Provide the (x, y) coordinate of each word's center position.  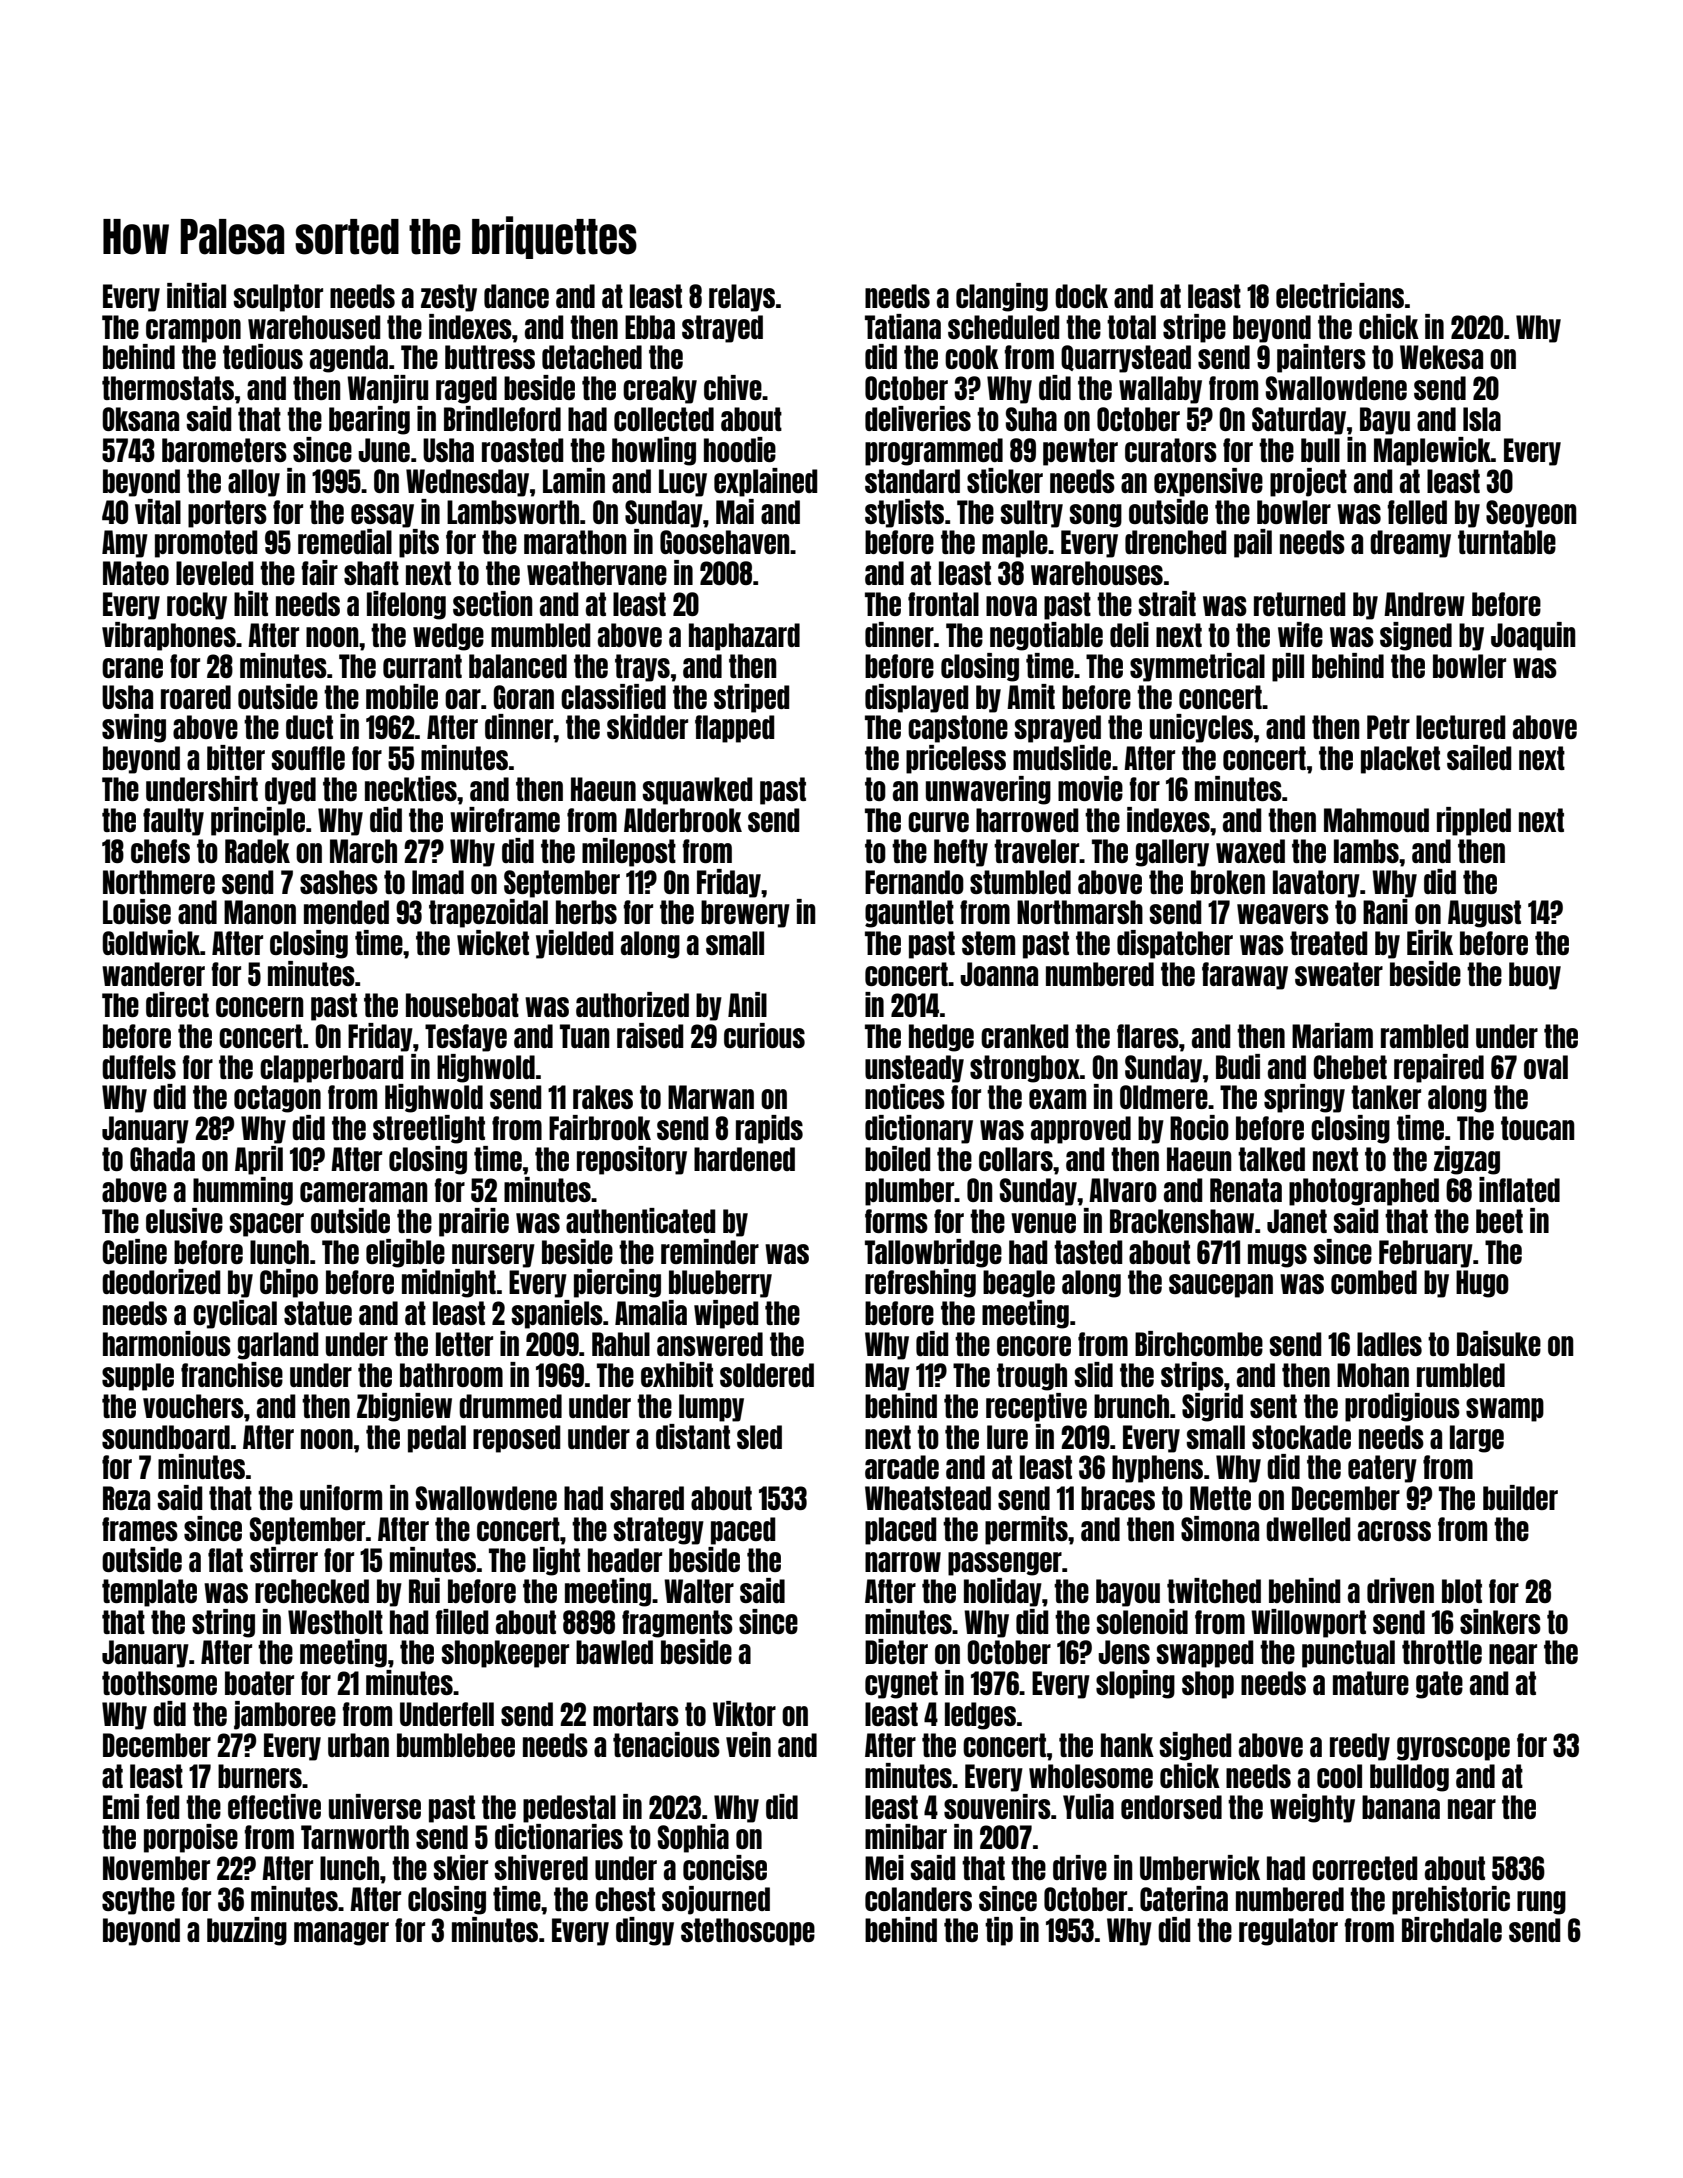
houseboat (462, 1005)
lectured (1461, 727)
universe (375, 1806)
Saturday (1299, 421)
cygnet (901, 1685)
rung (1541, 1903)
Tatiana (903, 326)
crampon (193, 331)
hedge (941, 1038)
